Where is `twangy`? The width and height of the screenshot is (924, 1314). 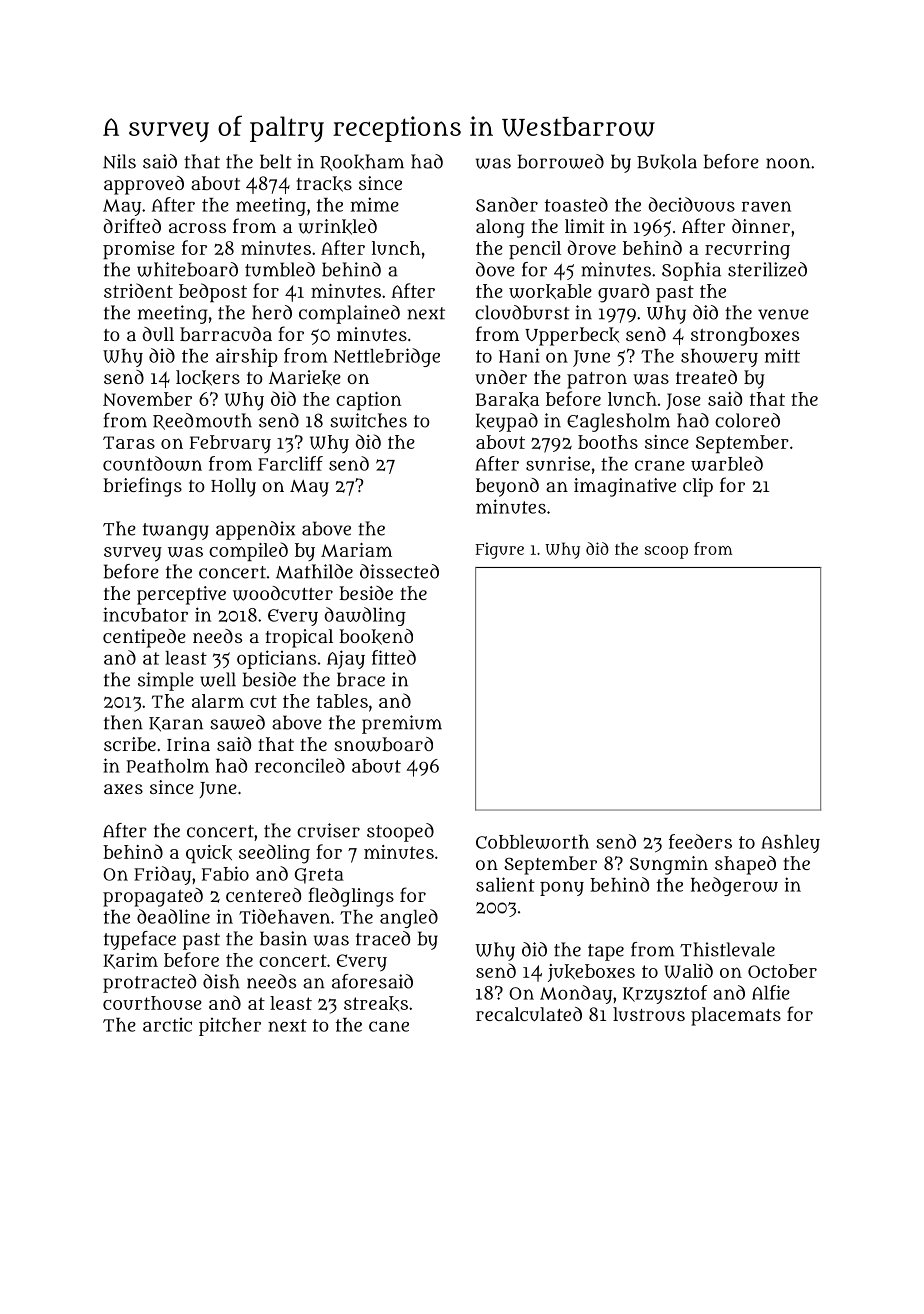 twangy is located at coordinates (176, 531).
